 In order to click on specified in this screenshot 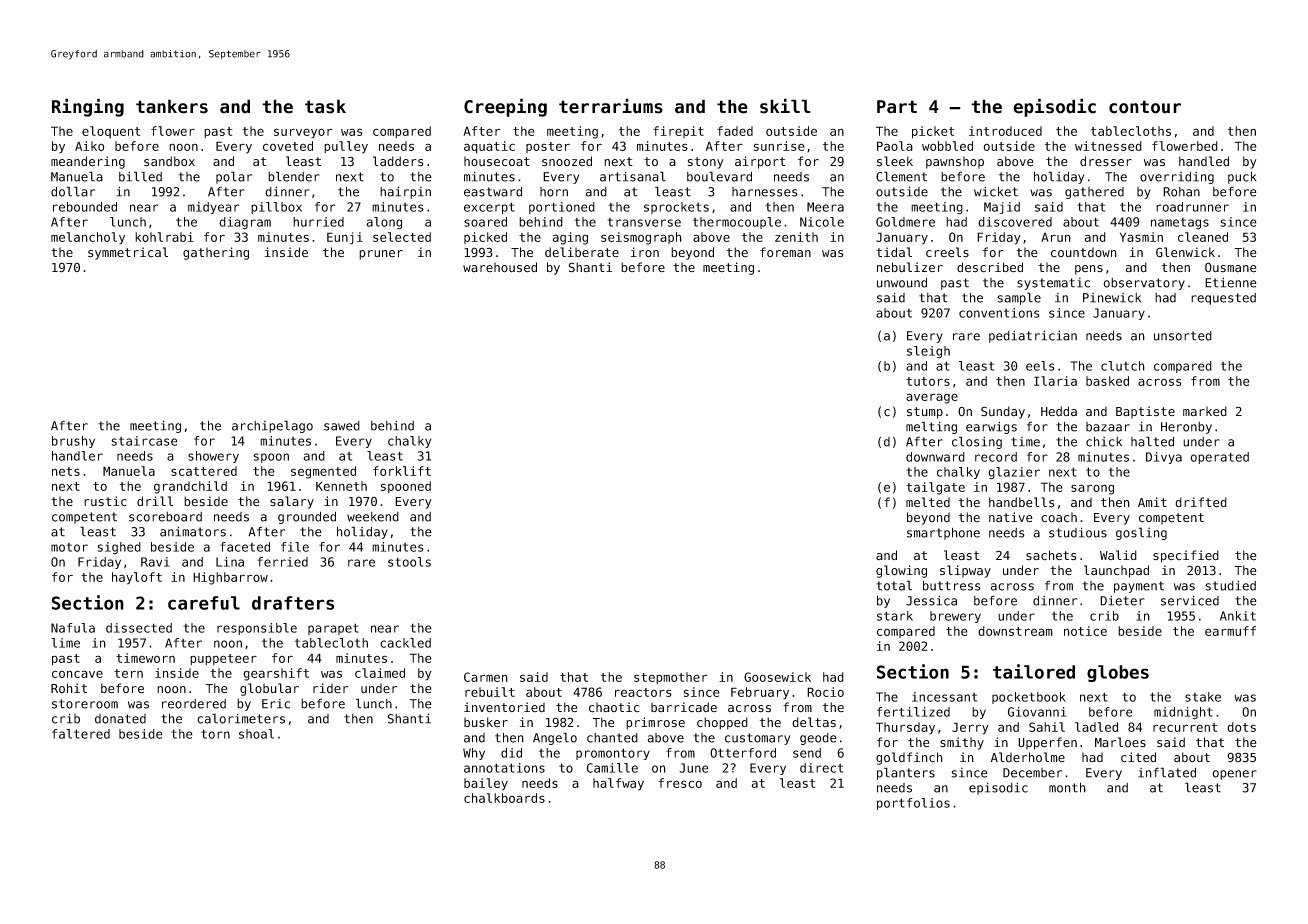, I will do `click(1186, 556)`.
